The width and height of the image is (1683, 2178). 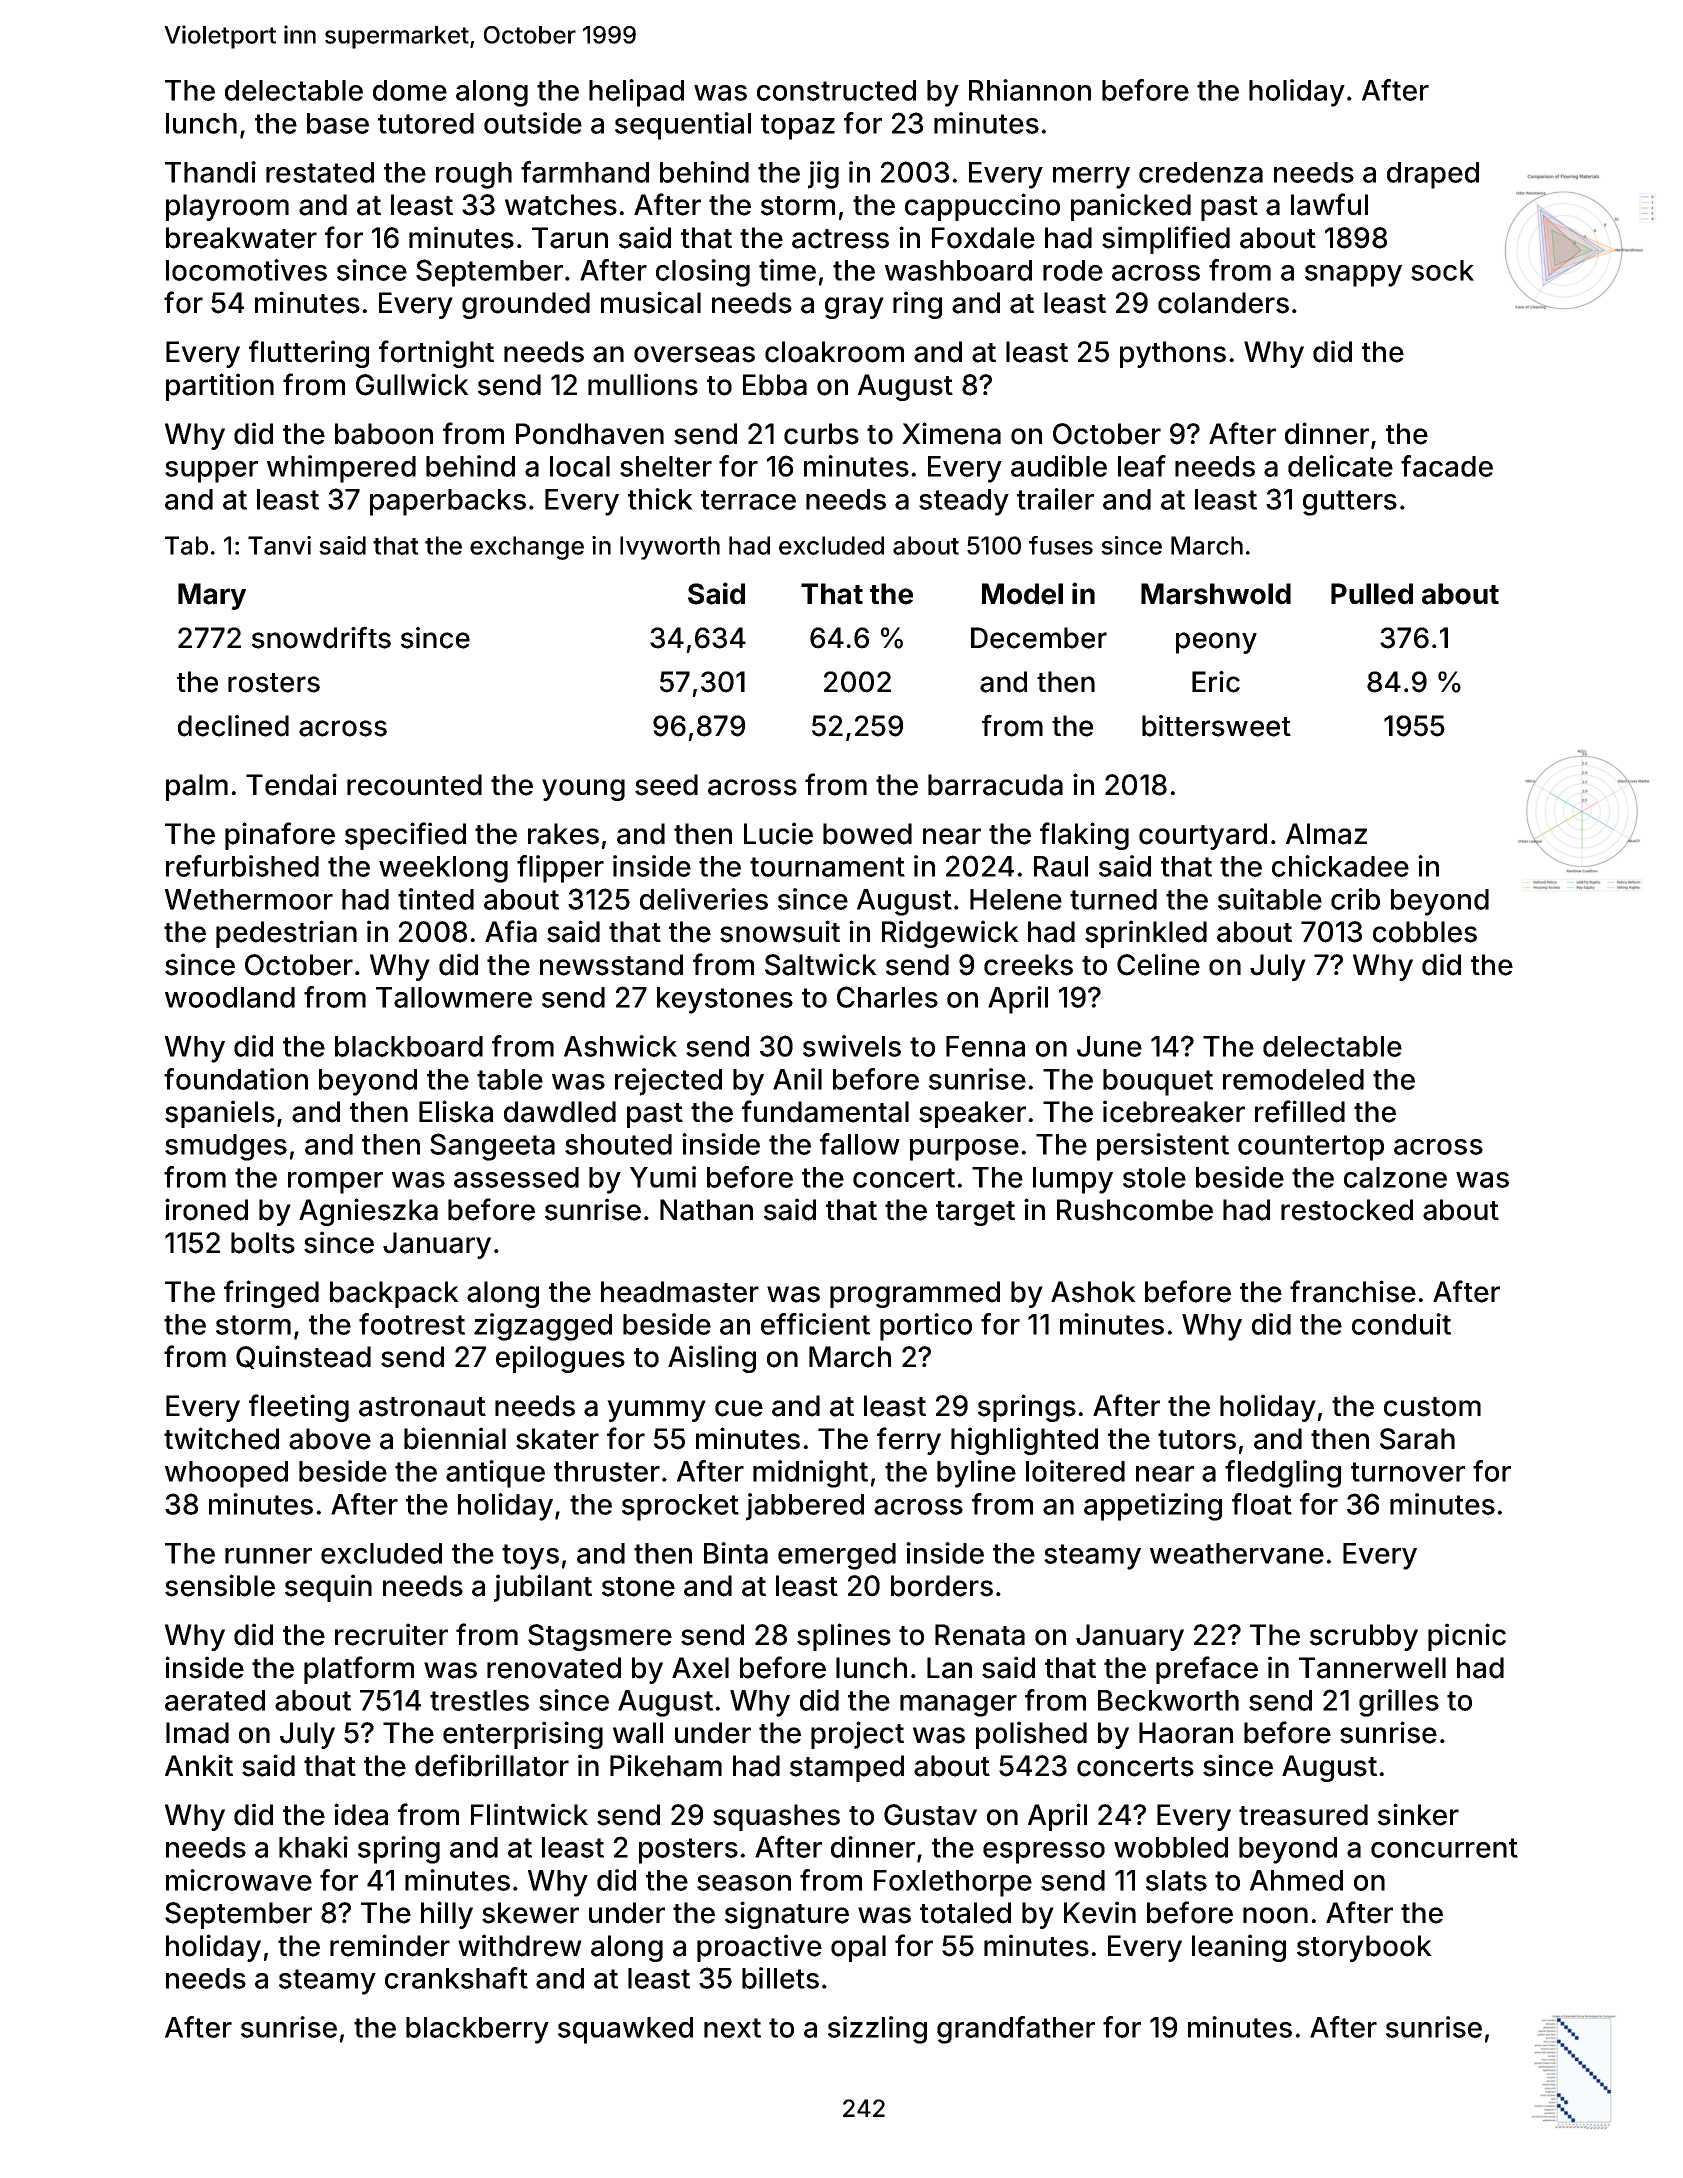 I want to click on locomotives, so click(x=246, y=270).
